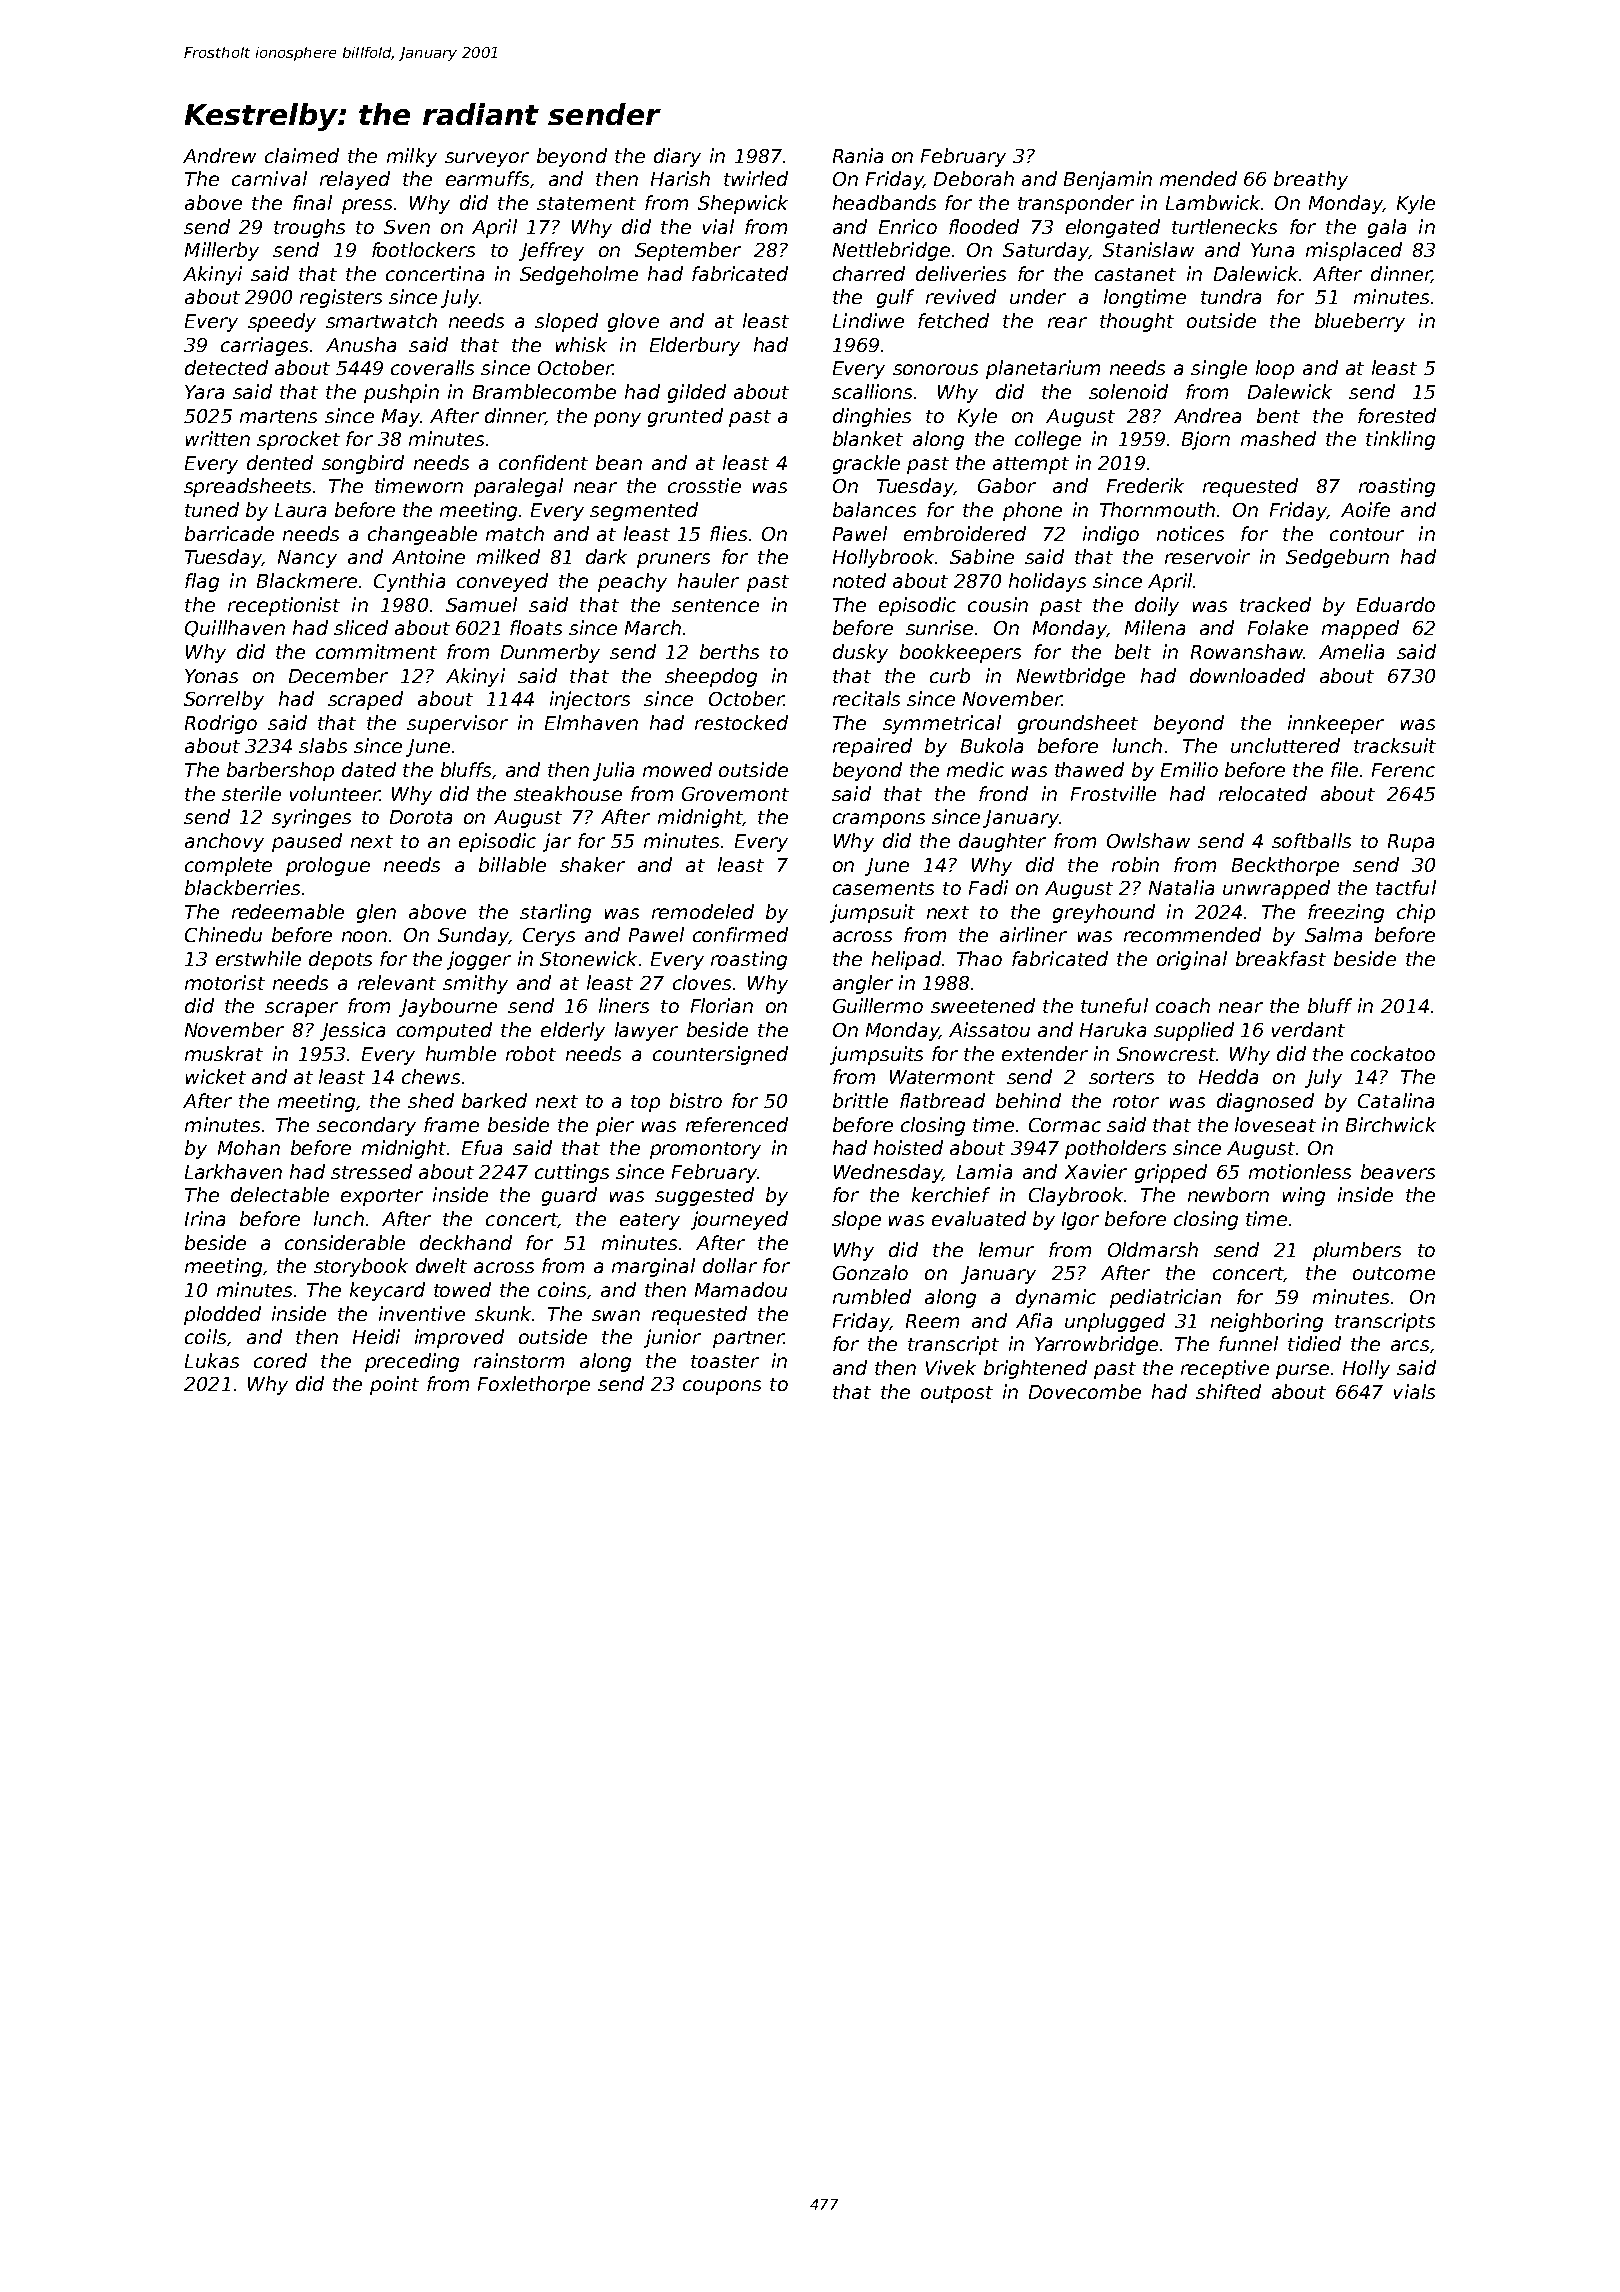  Describe the element at coordinates (586, 203) in the screenshot. I see `statement` at that location.
